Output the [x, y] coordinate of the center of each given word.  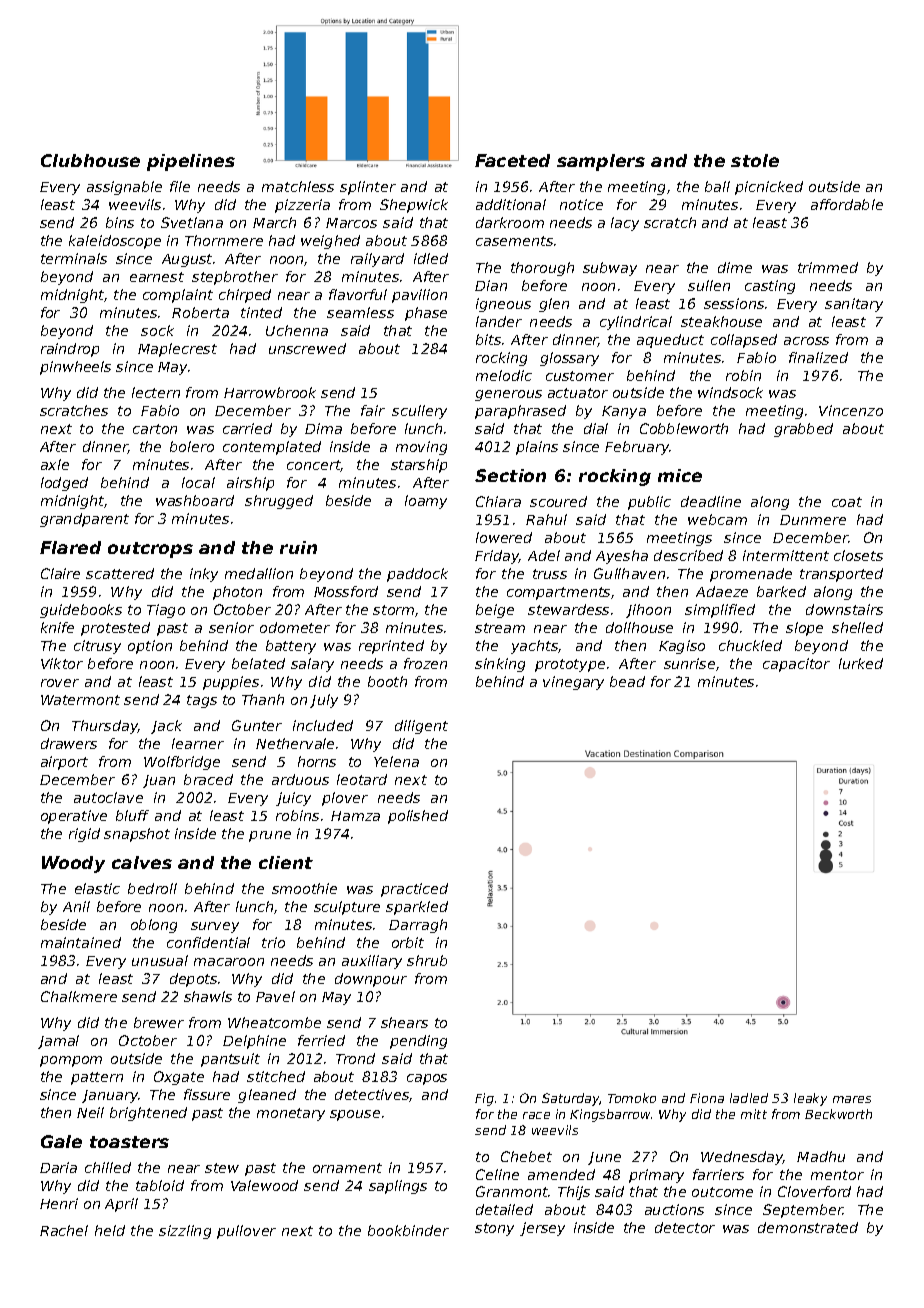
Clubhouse [90, 160]
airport [64, 763]
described [688, 555]
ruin [298, 547]
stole [755, 160]
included [323, 725]
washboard [195, 500]
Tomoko [632, 1098]
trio [273, 942]
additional [511, 204]
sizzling [185, 1232]
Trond [355, 1058]
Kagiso [682, 647]
